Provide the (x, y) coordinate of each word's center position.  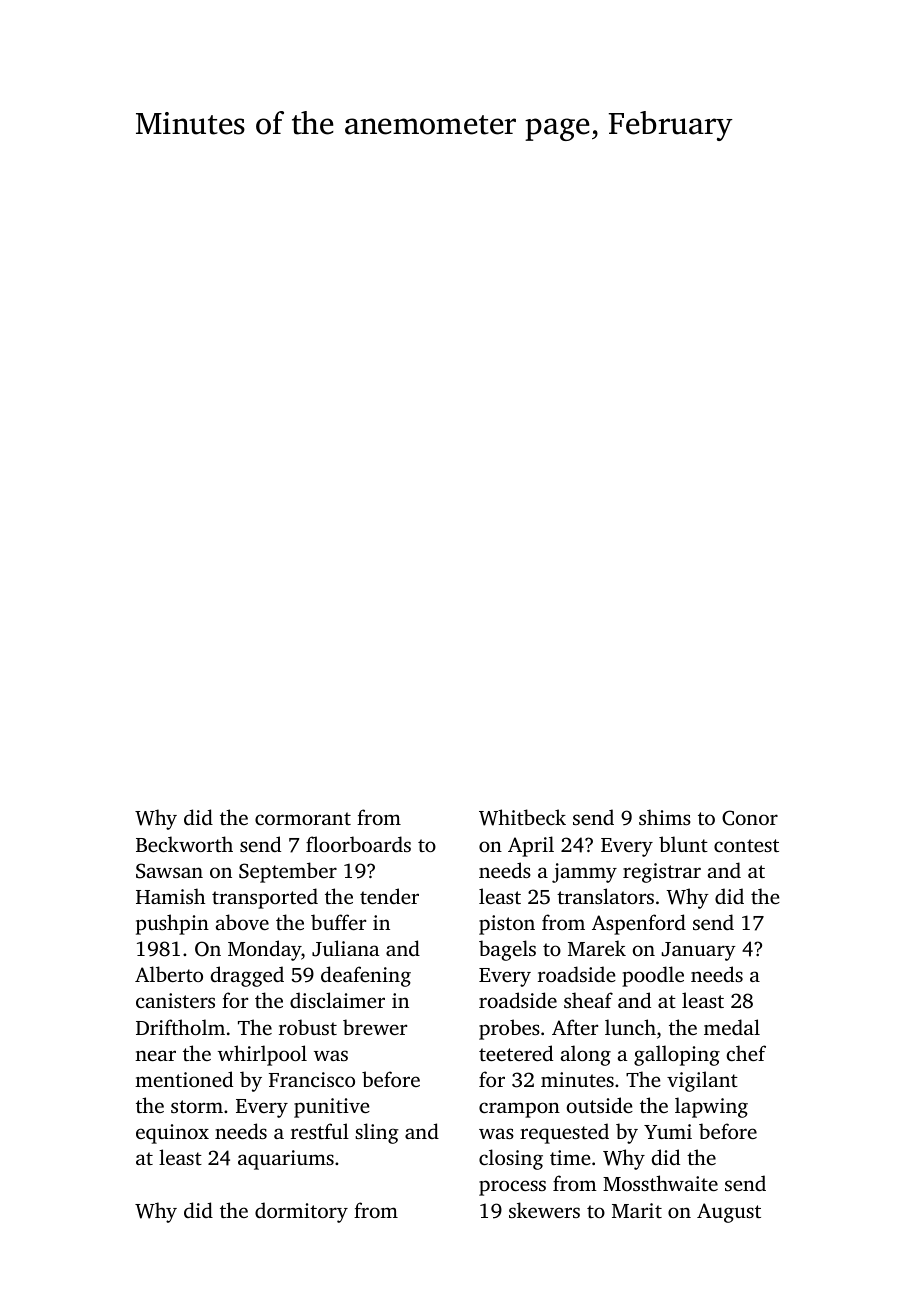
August (729, 1213)
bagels (507, 950)
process (512, 1188)
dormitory (301, 1212)
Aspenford (639, 924)
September (288, 872)
